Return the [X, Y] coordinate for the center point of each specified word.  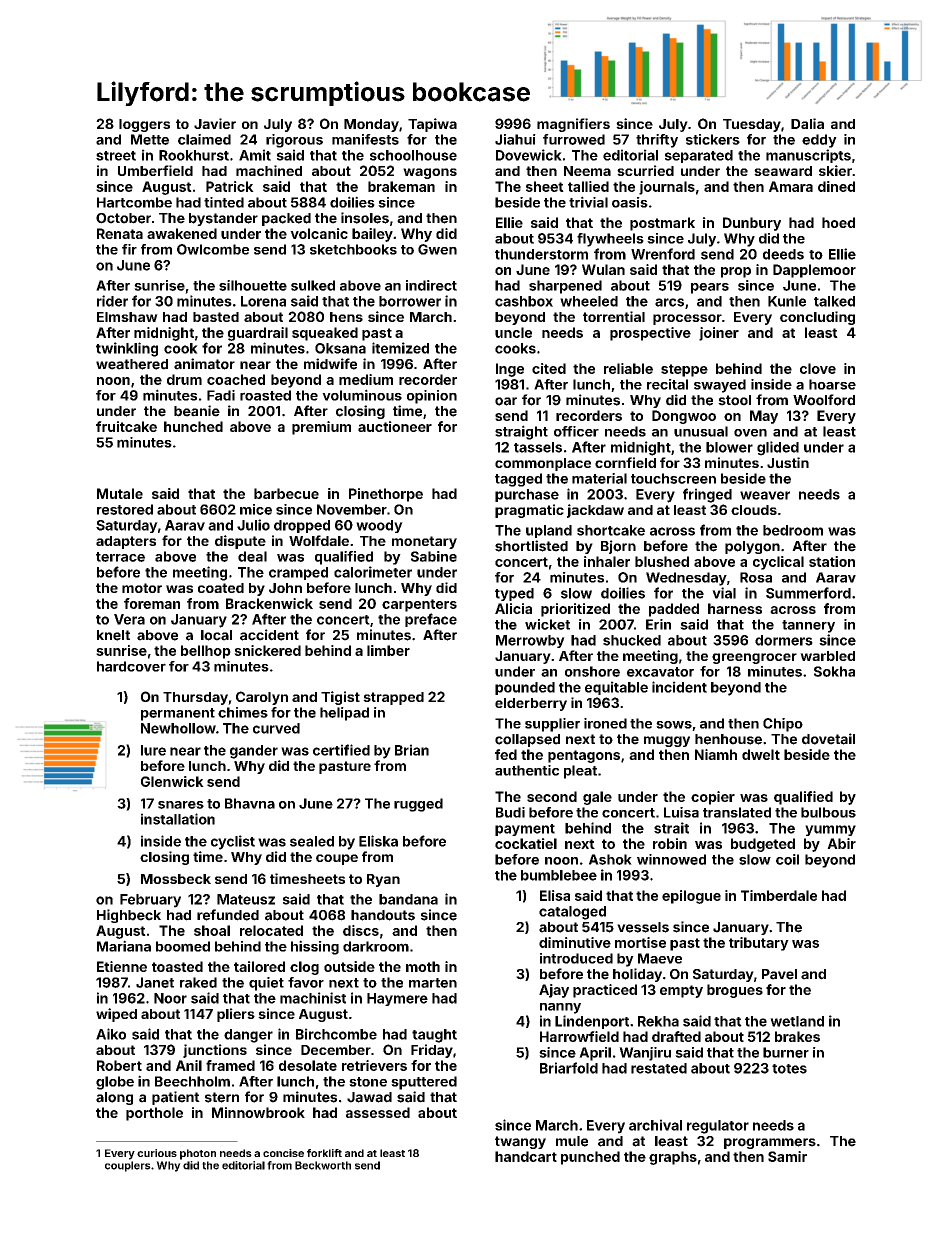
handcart [526, 1156]
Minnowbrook [258, 1112]
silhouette [253, 285]
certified [341, 750]
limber [388, 650]
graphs [673, 1158]
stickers [713, 139]
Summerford [808, 593]
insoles [365, 218]
